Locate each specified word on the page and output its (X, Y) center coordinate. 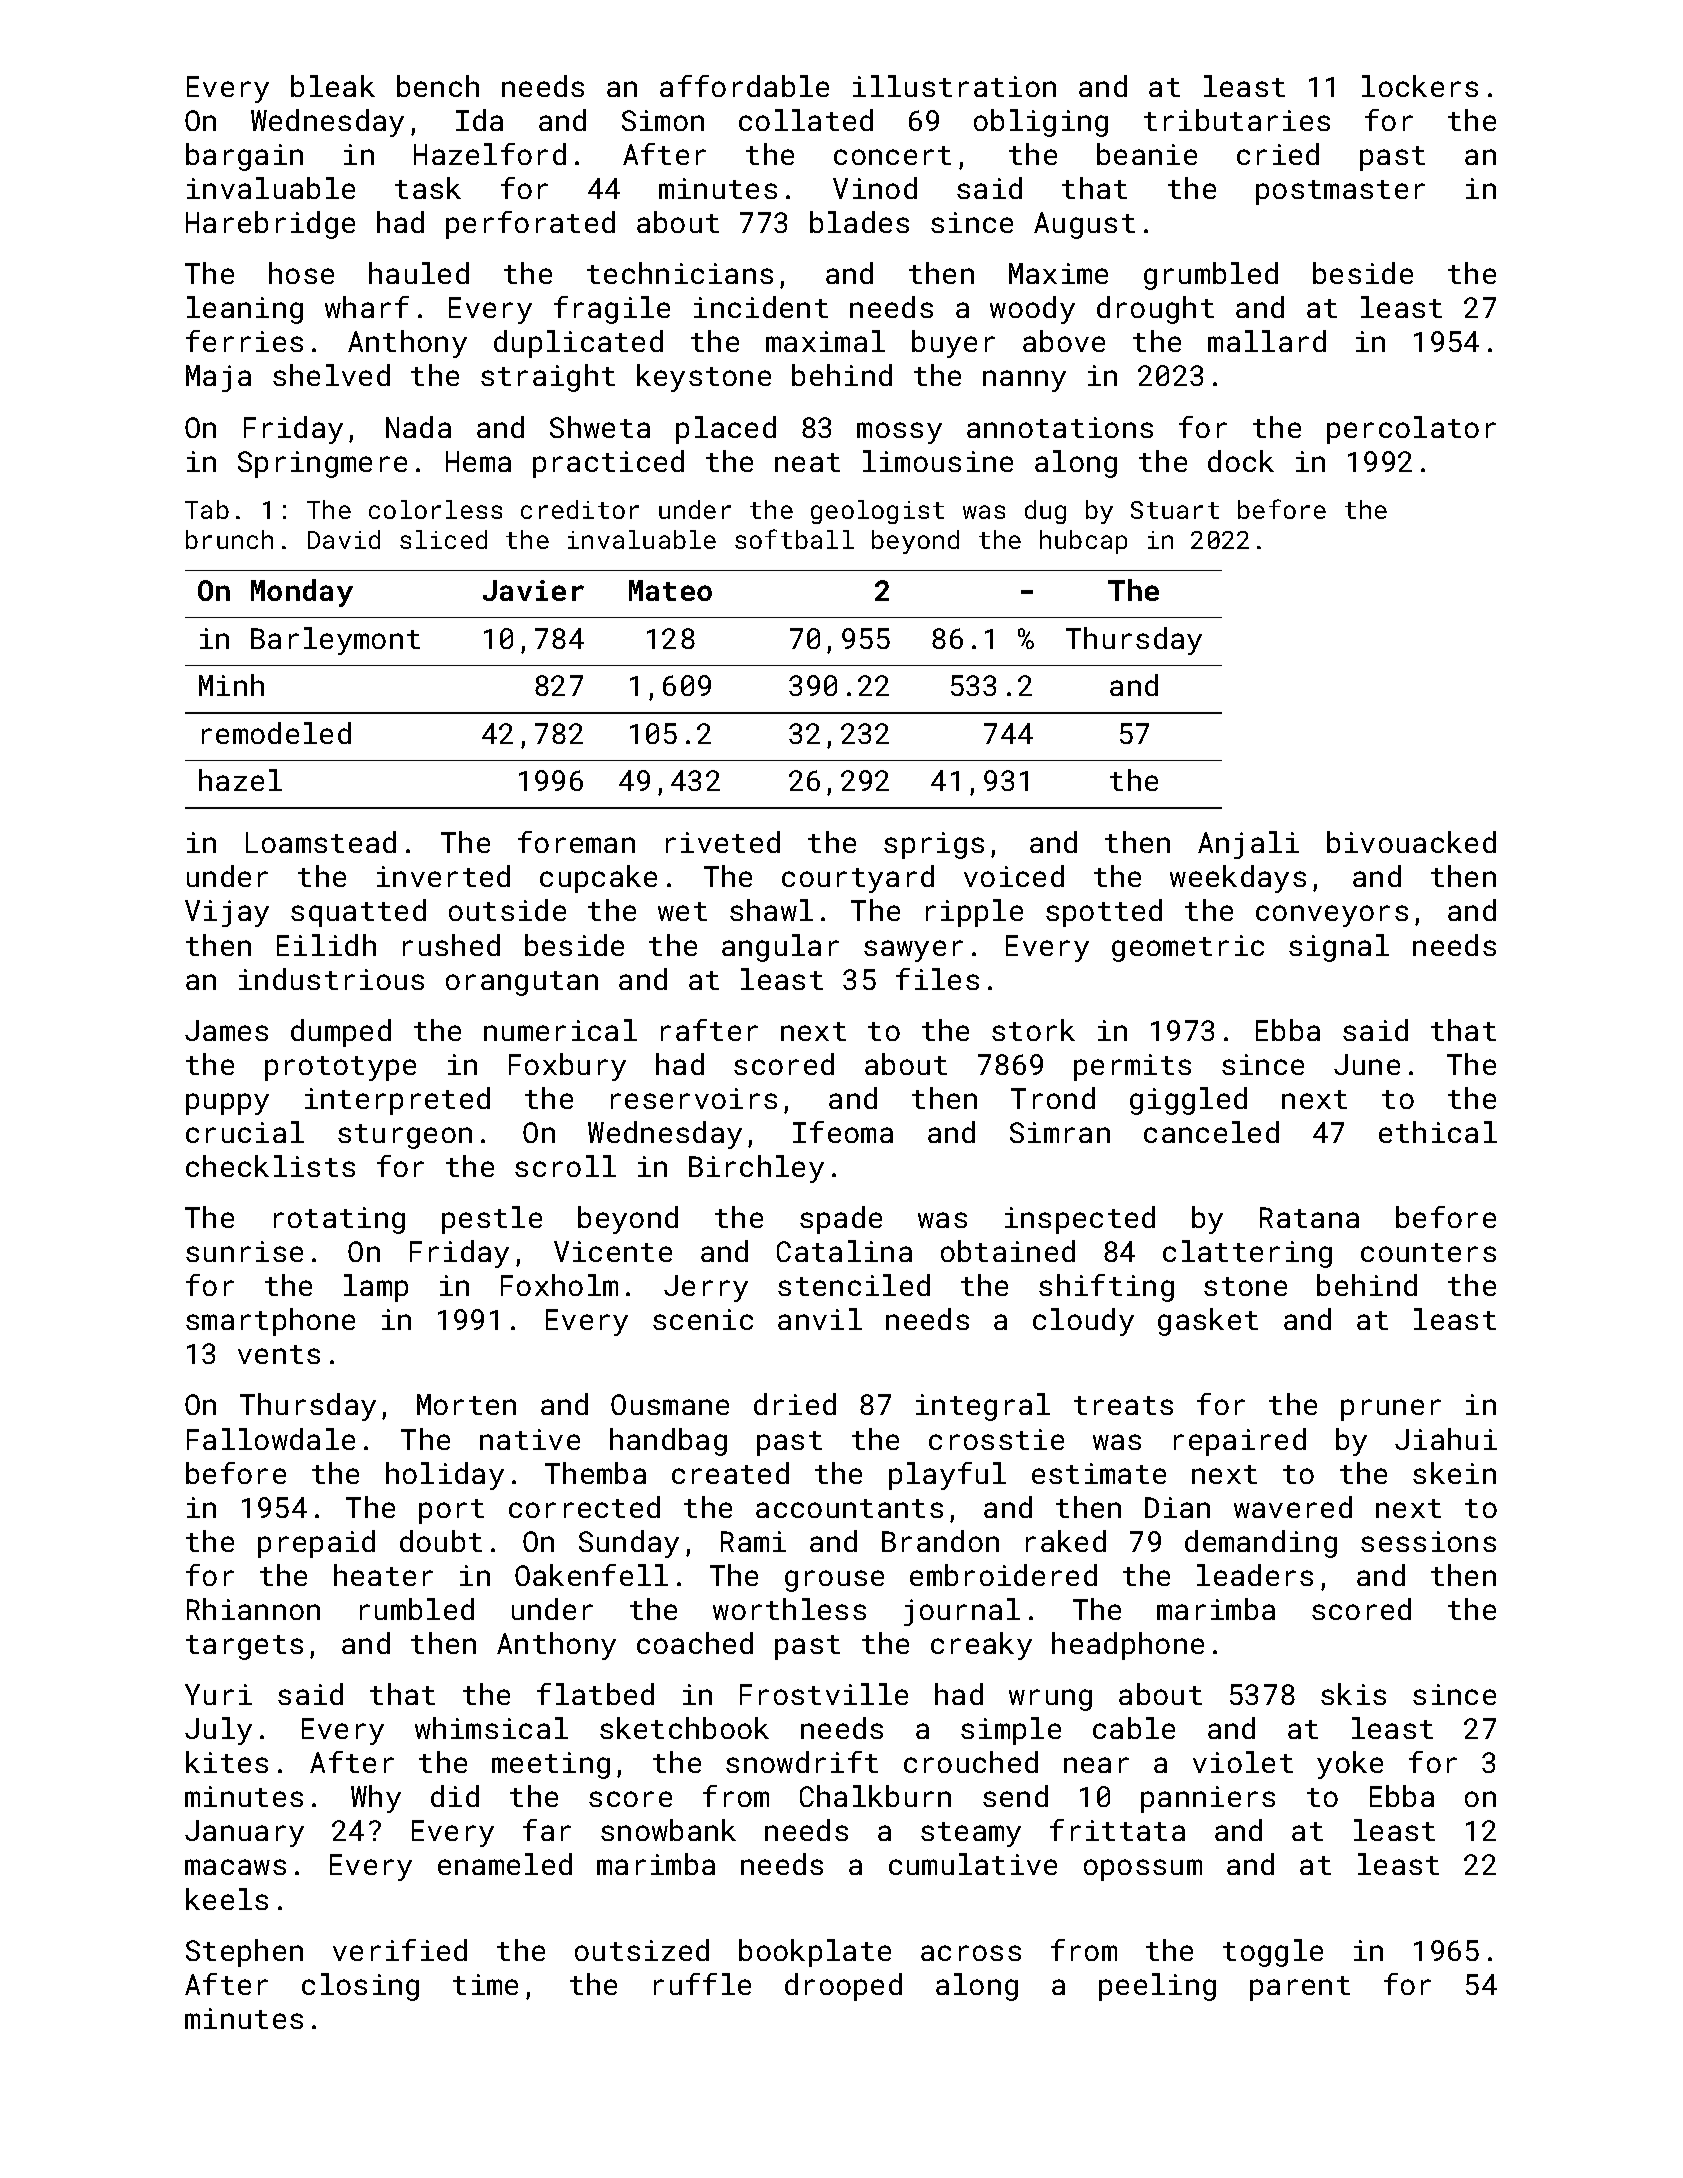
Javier (533, 590)
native (530, 1439)
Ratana (1309, 1217)
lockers (1420, 86)
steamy (971, 1834)
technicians (680, 273)
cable (1134, 1728)
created (730, 1473)
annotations (1060, 427)
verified (400, 1950)
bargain (244, 157)
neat (807, 462)
